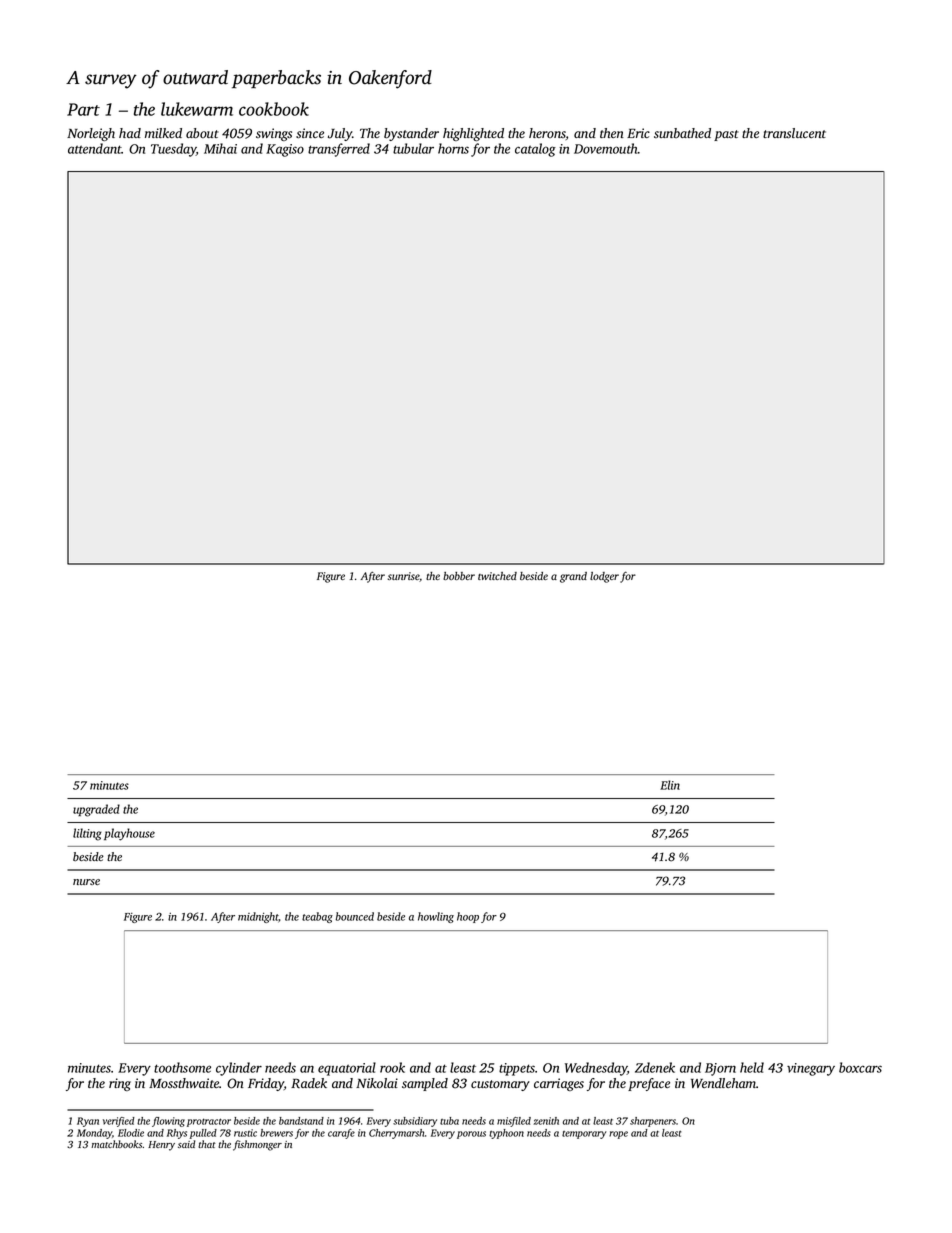 The height and width of the image is (1233, 952). Describe the element at coordinates (794, 133) in the image. I see `translucent` at that location.
